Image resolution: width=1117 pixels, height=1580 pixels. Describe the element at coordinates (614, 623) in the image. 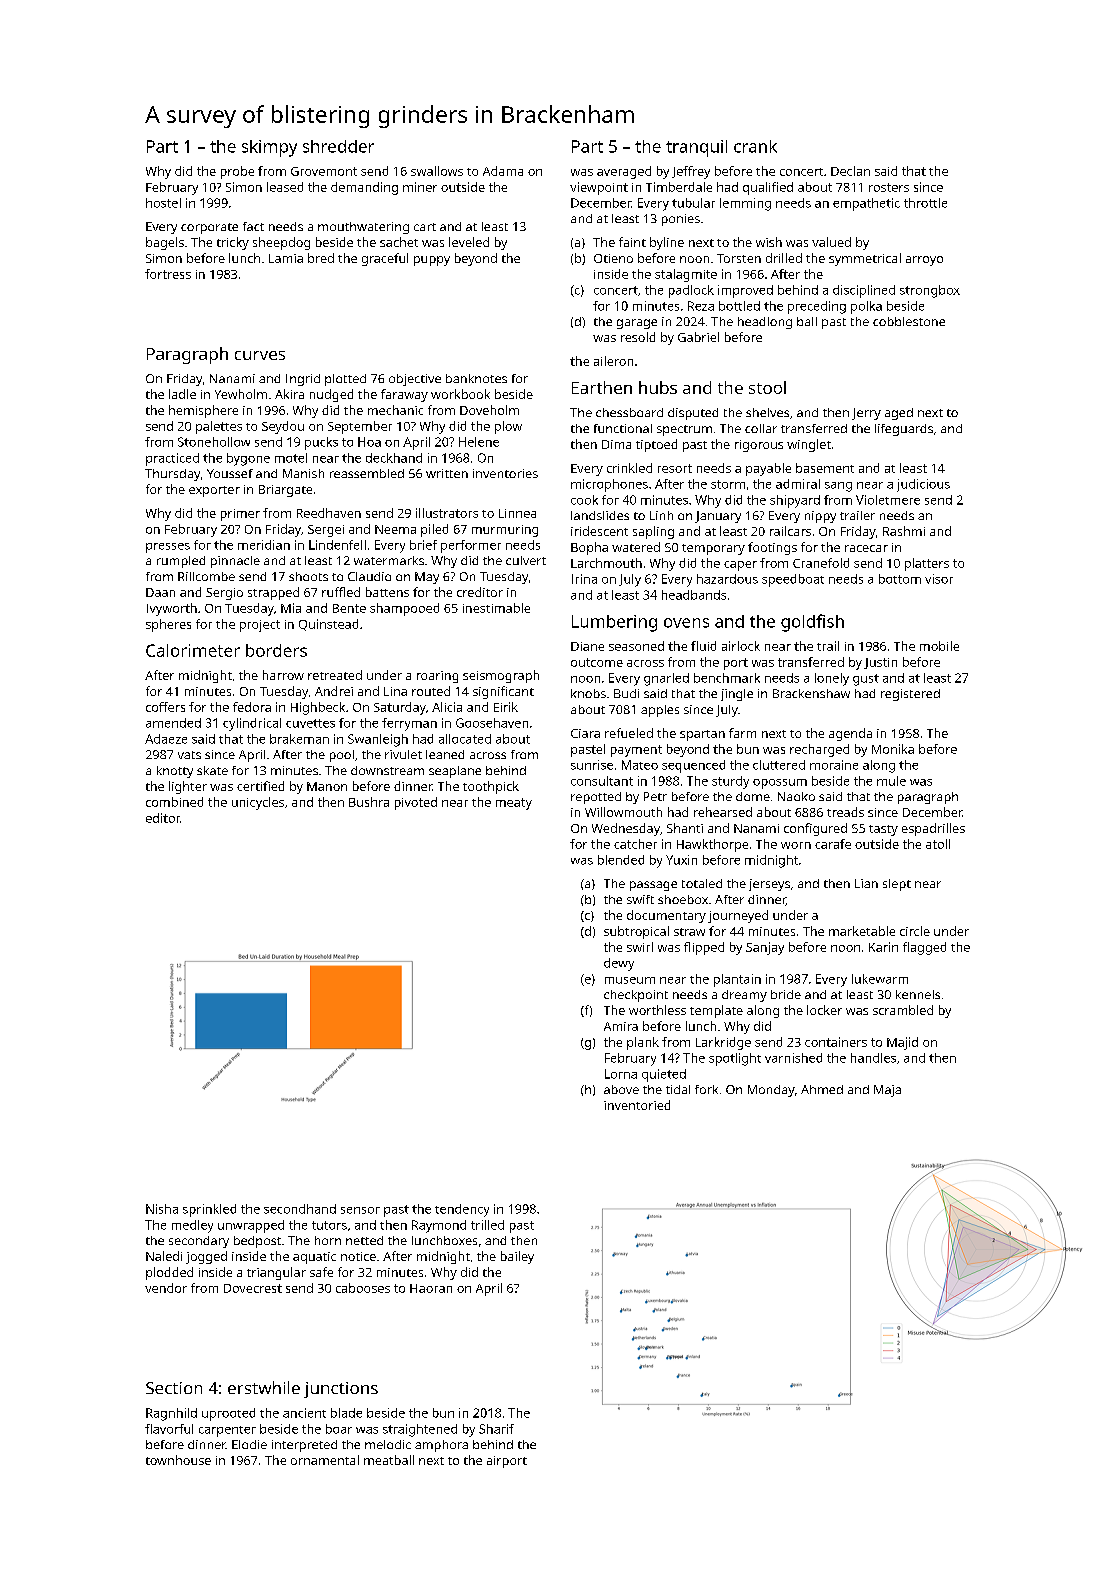

I see `Lumbering` at that location.
